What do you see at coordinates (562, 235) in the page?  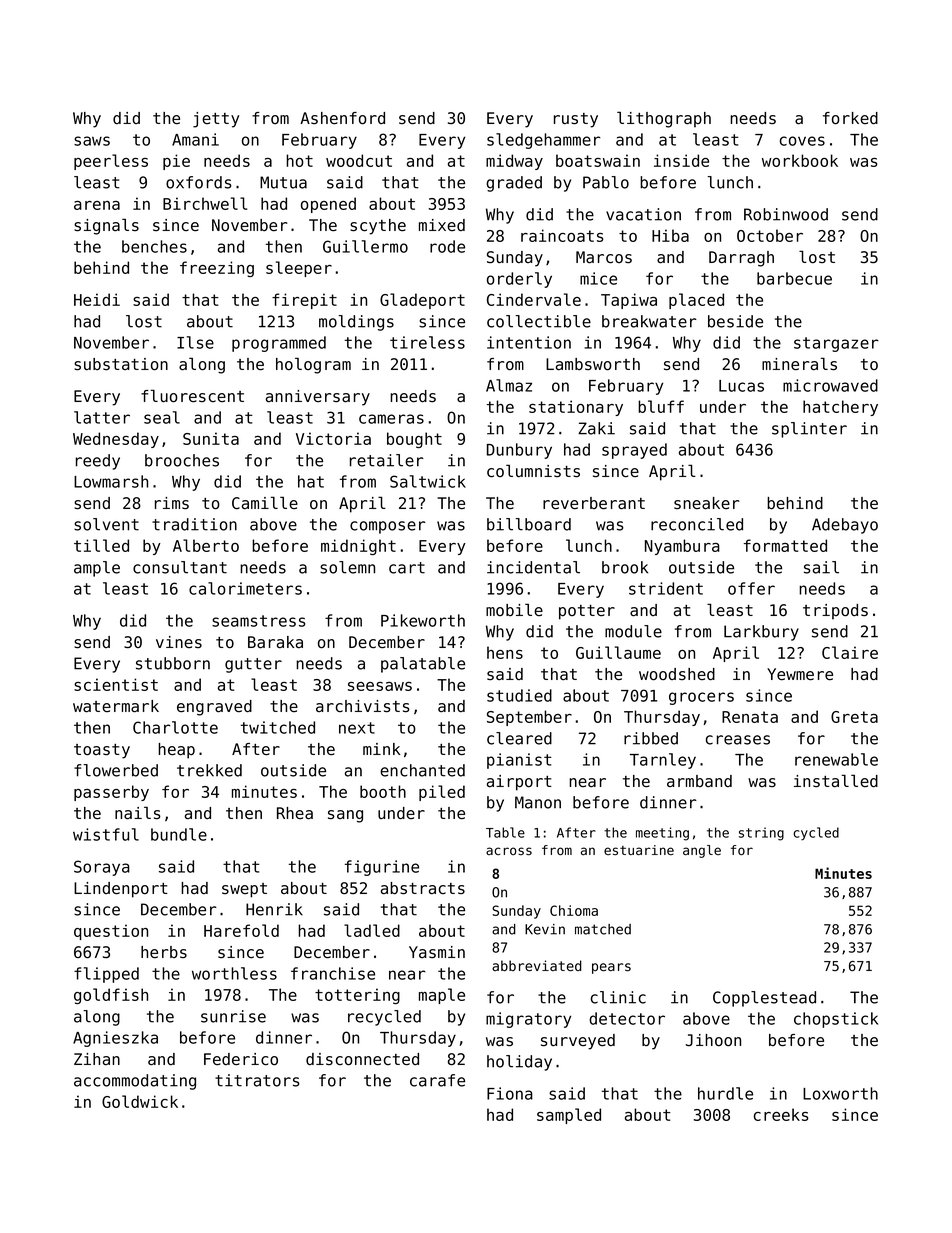 I see `raincoats` at bounding box center [562, 235].
